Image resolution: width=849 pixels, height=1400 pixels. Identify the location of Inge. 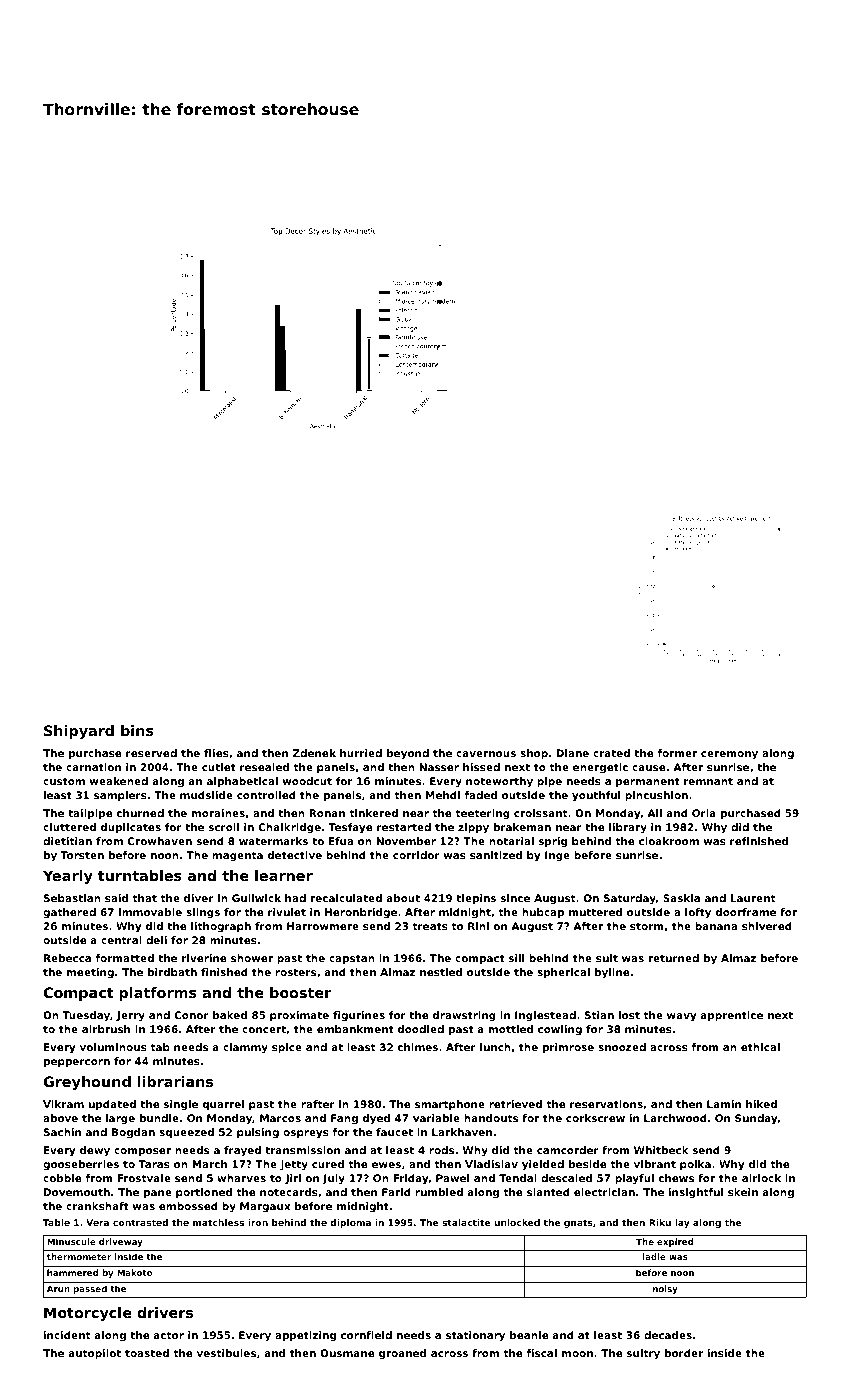
(557, 856).
